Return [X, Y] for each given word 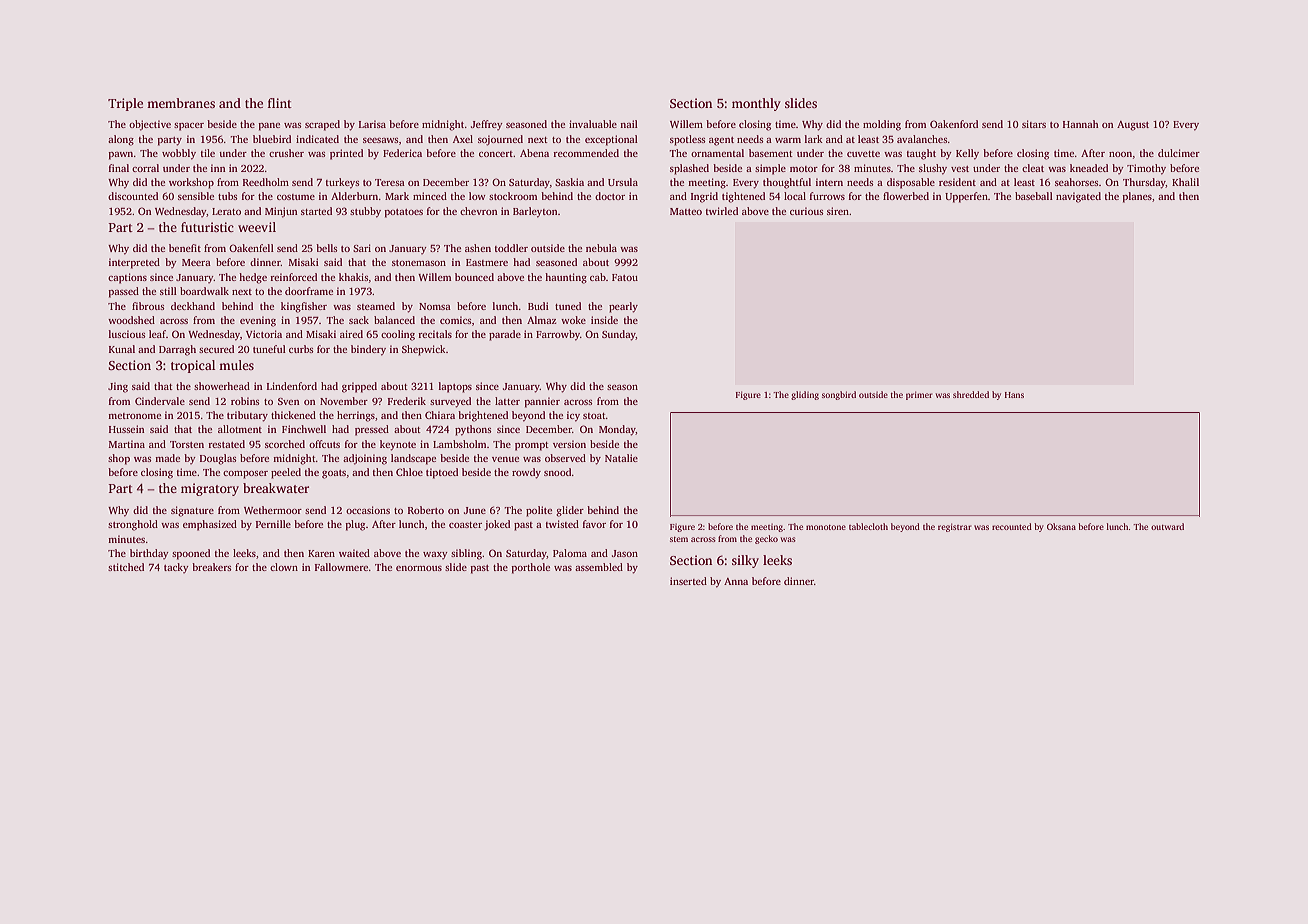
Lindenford [292, 386]
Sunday [619, 335]
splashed [689, 169]
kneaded [1089, 168]
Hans [1014, 395]
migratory [210, 489]
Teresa [390, 182]
